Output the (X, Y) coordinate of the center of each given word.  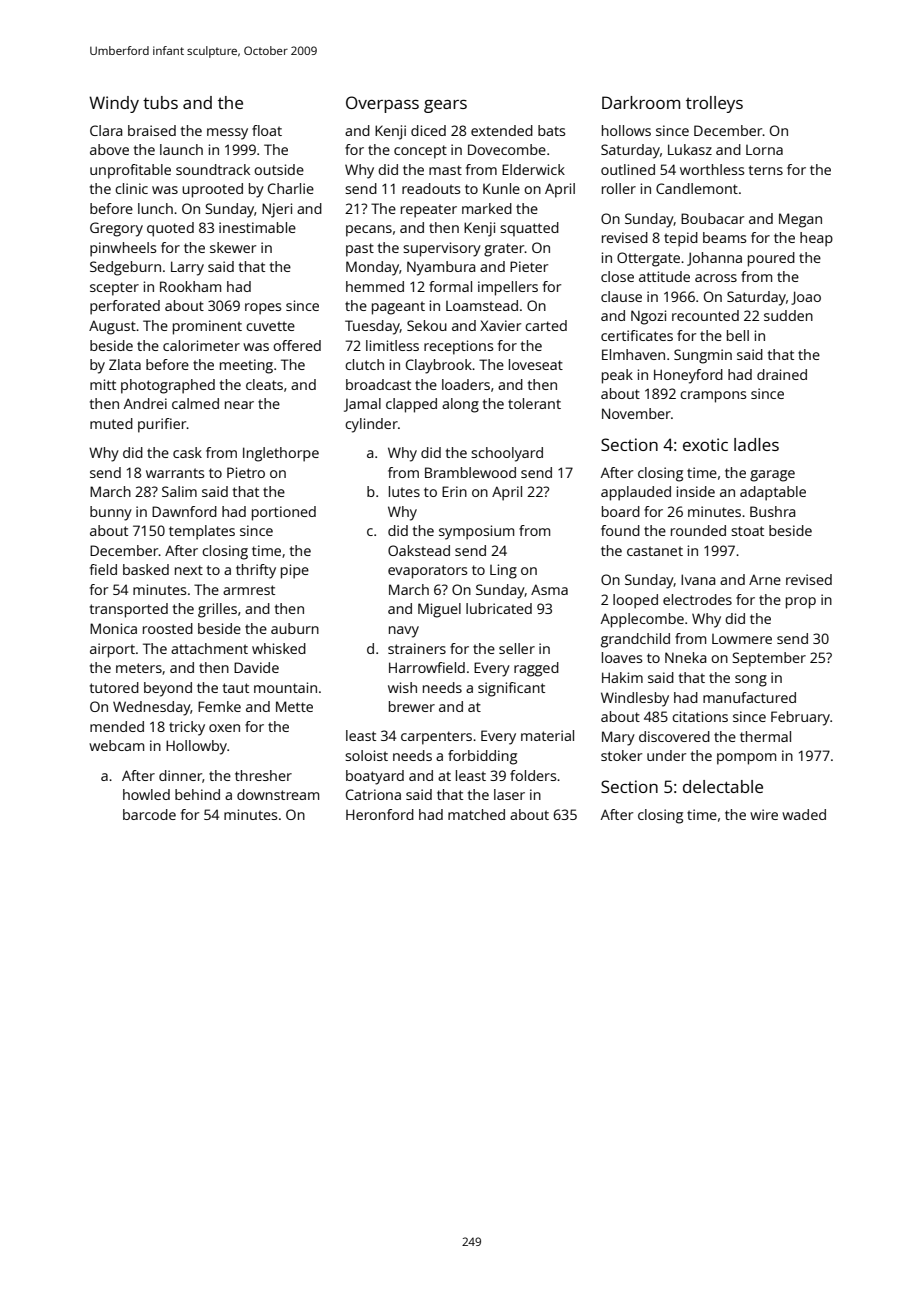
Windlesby (635, 699)
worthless (712, 169)
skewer (233, 247)
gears (445, 106)
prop (801, 603)
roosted (168, 628)
